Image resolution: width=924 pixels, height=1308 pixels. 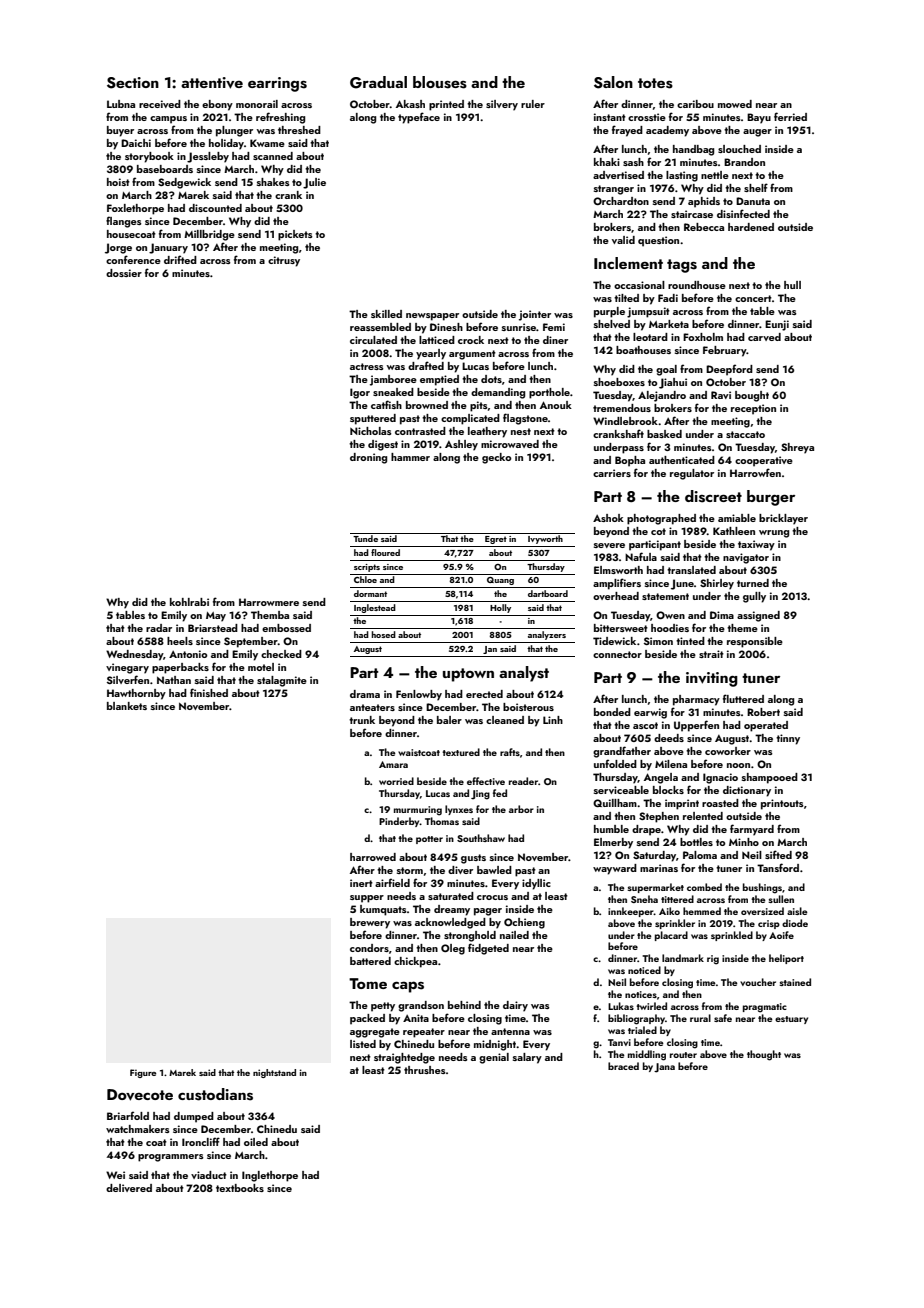 I want to click on threshed, so click(x=299, y=130).
